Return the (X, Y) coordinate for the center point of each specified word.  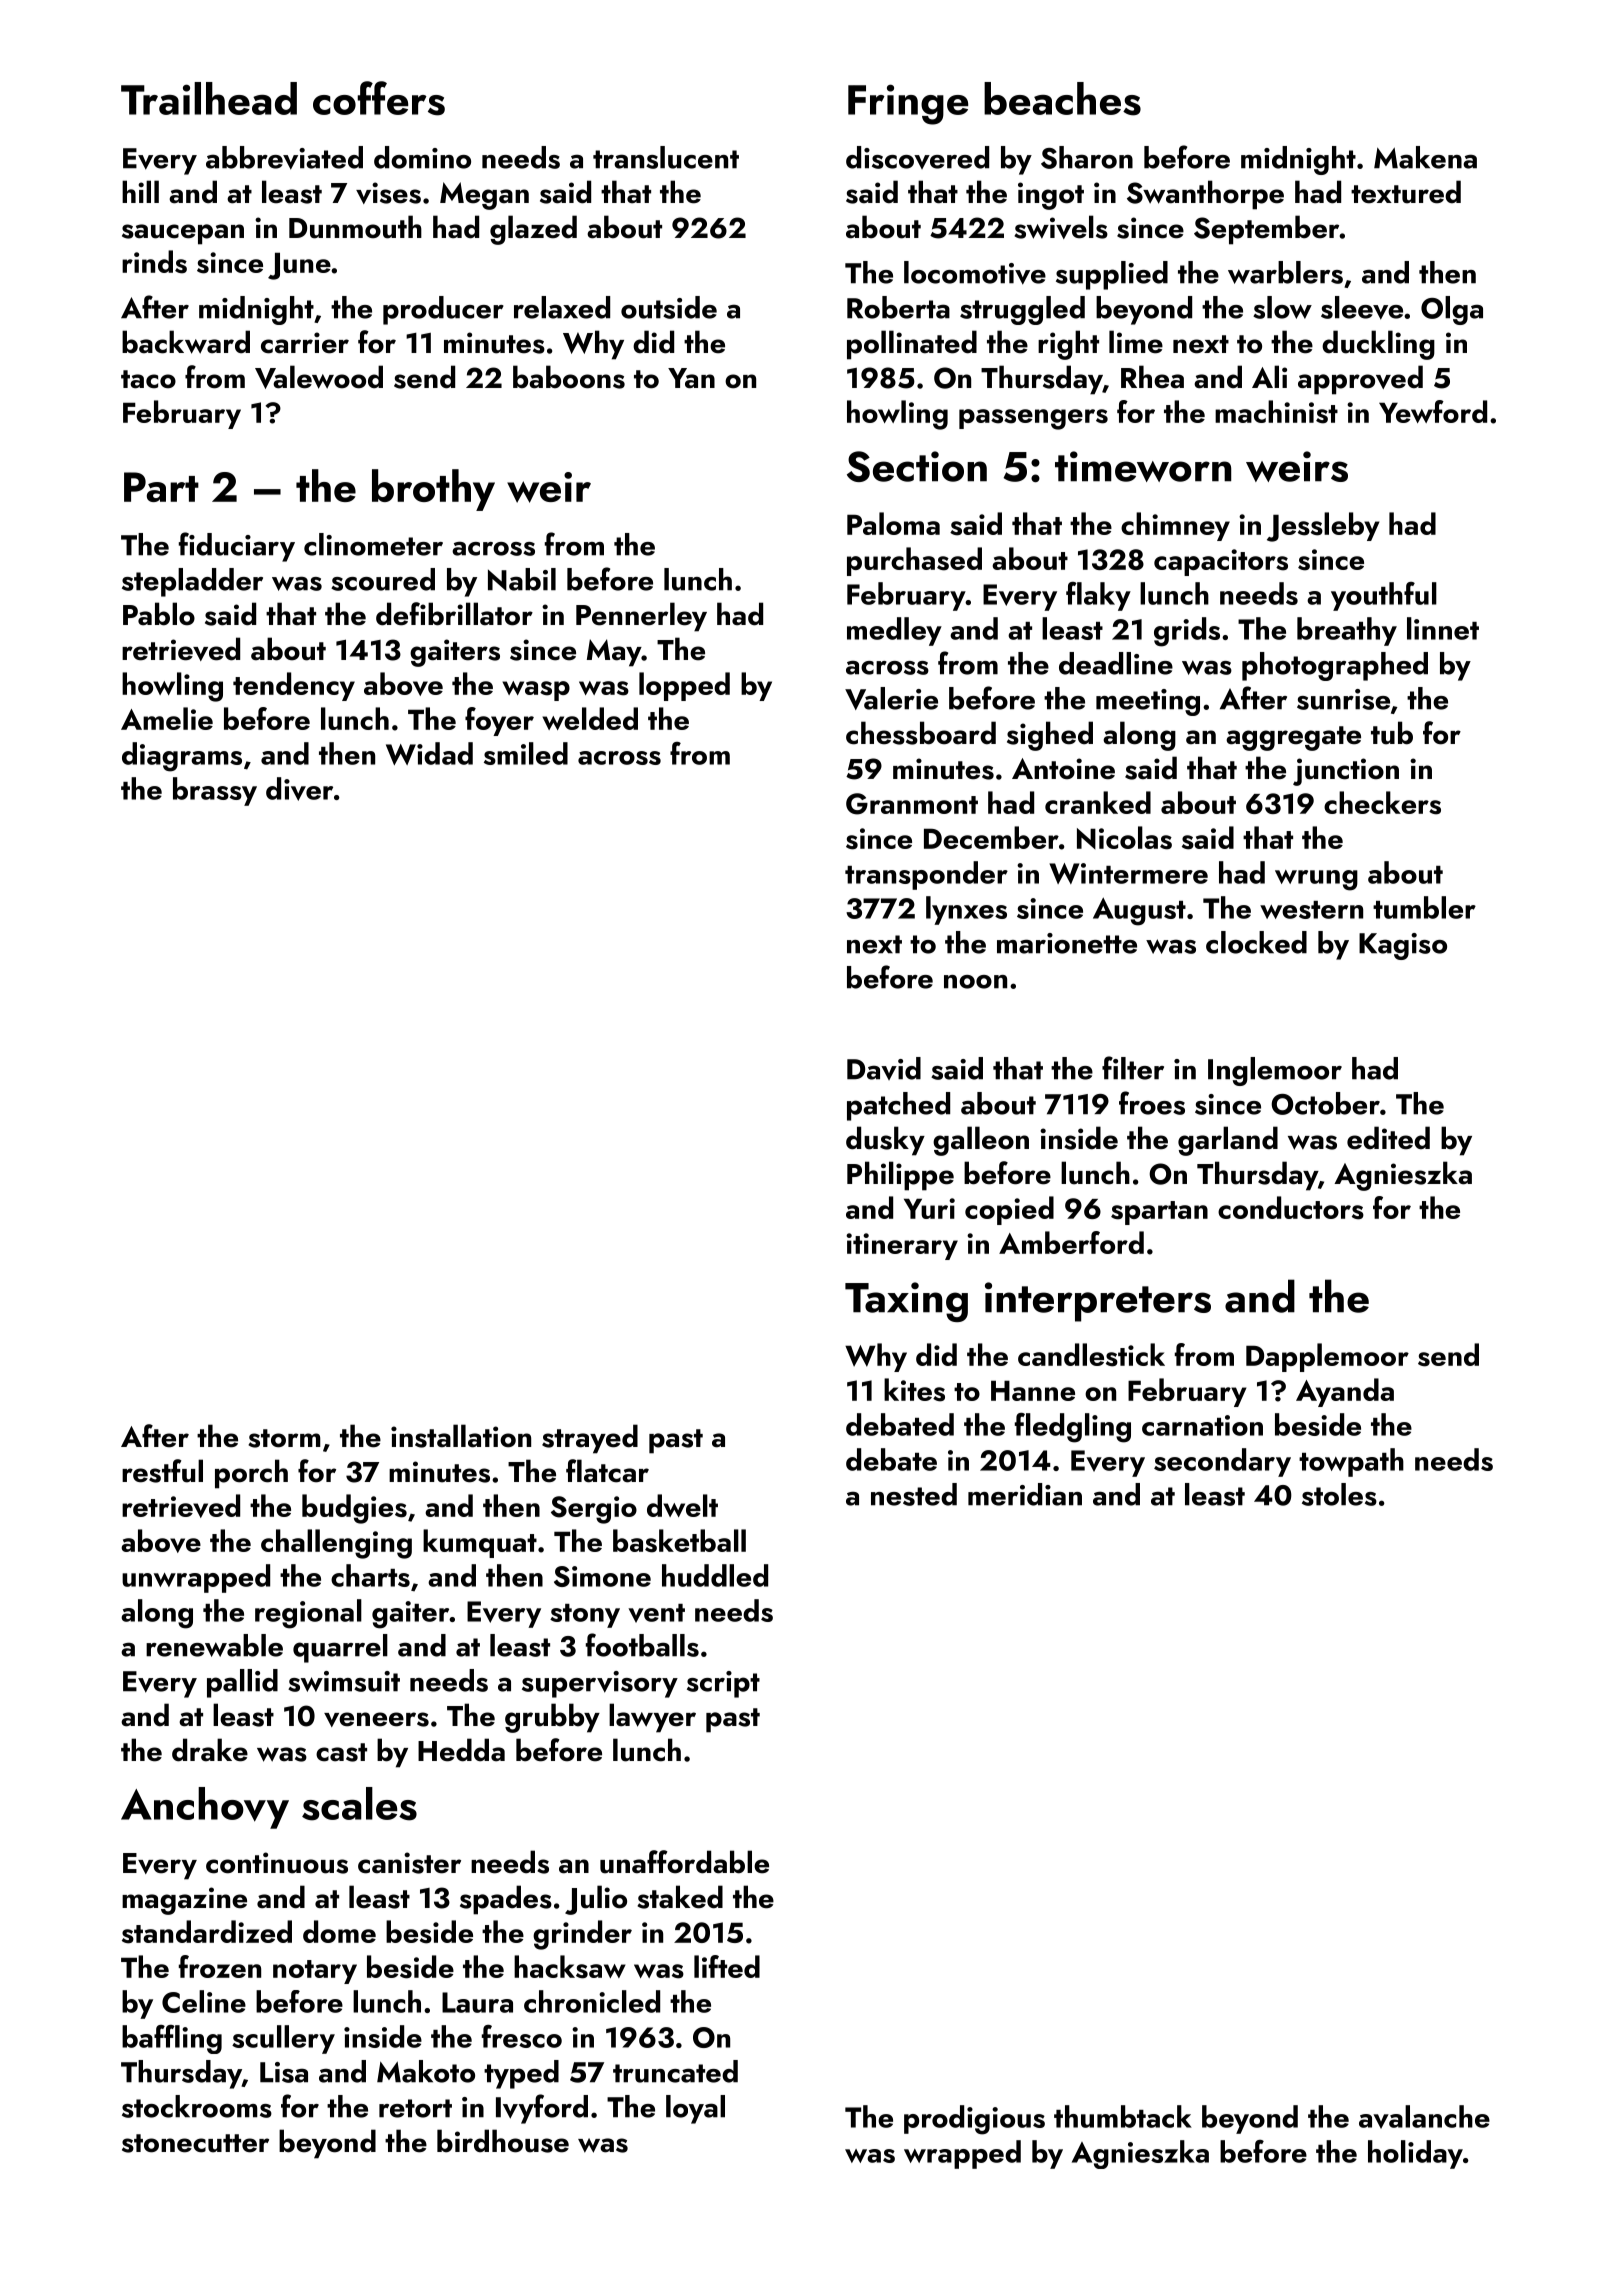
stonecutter (195, 2143)
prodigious (974, 2120)
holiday (1415, 2154)
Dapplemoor (1327, 1357)
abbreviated (284, 158)
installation (461, 1436)
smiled (526, 753)
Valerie (891, 698)
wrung (1316, 880)
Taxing (906, 1302)
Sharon (1087, 157)
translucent (666, 157)
